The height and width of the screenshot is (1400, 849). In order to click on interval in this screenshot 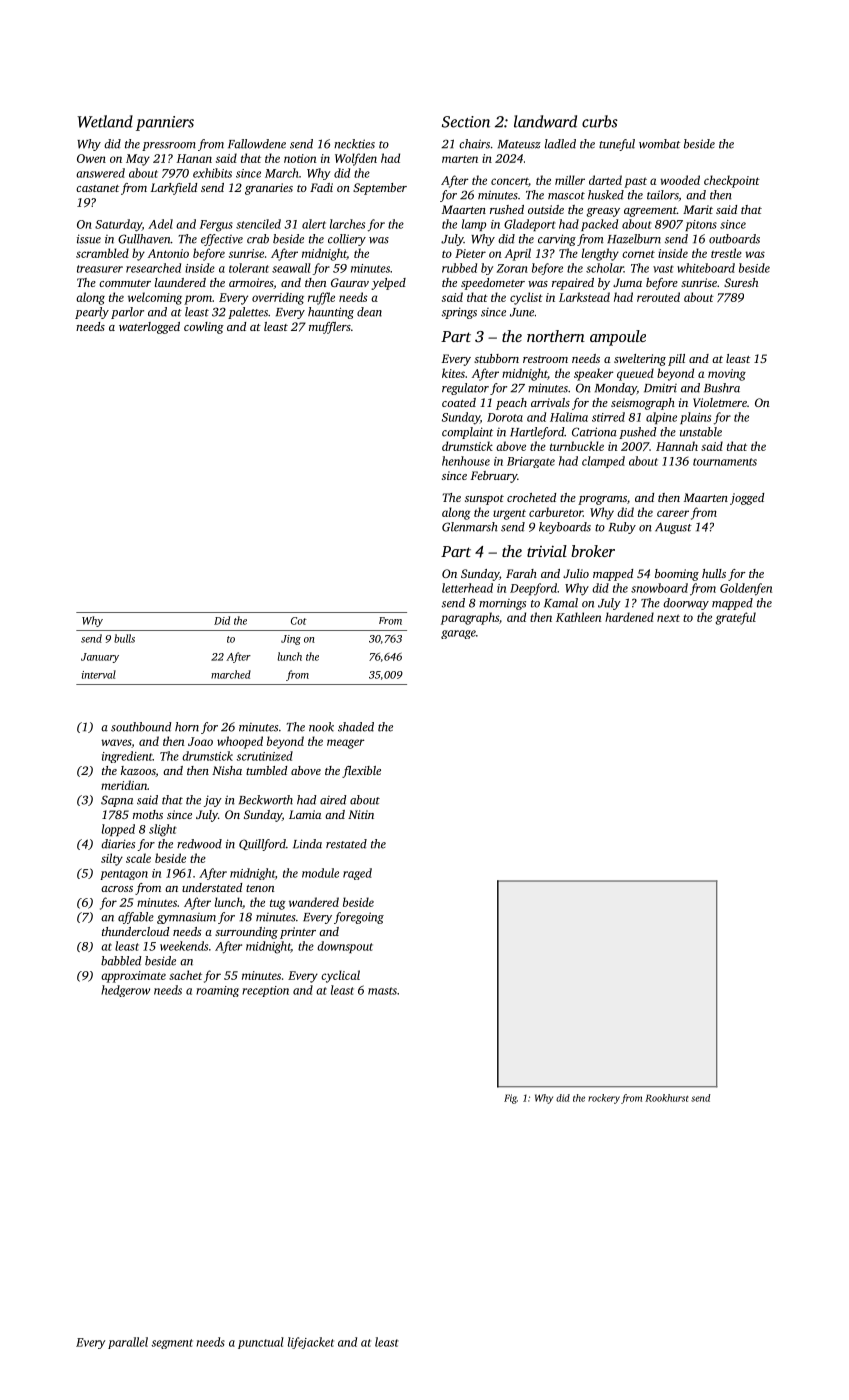, I will do `click(99, 674)`.
